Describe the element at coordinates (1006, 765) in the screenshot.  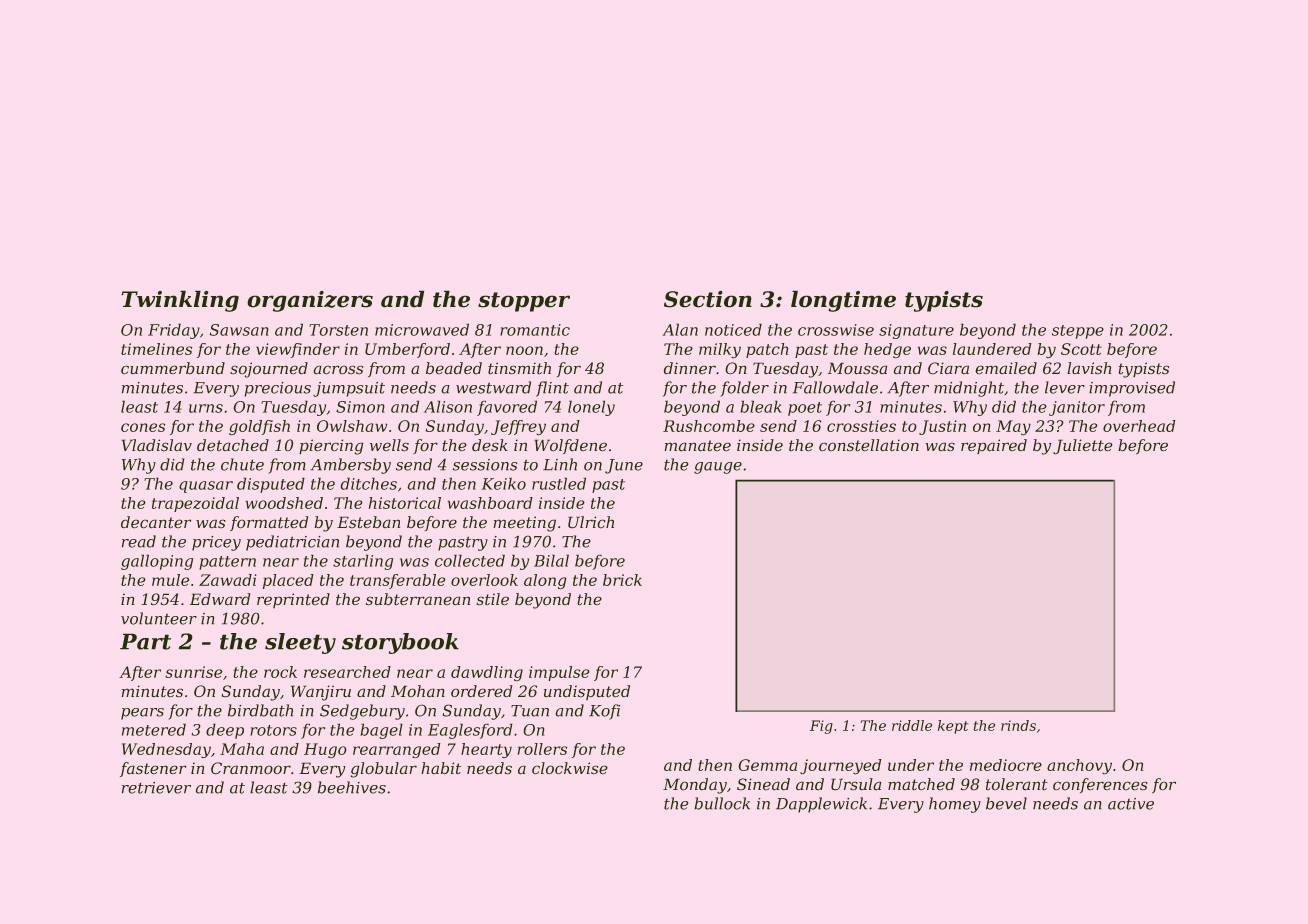
I see `mediocre` at that location.
